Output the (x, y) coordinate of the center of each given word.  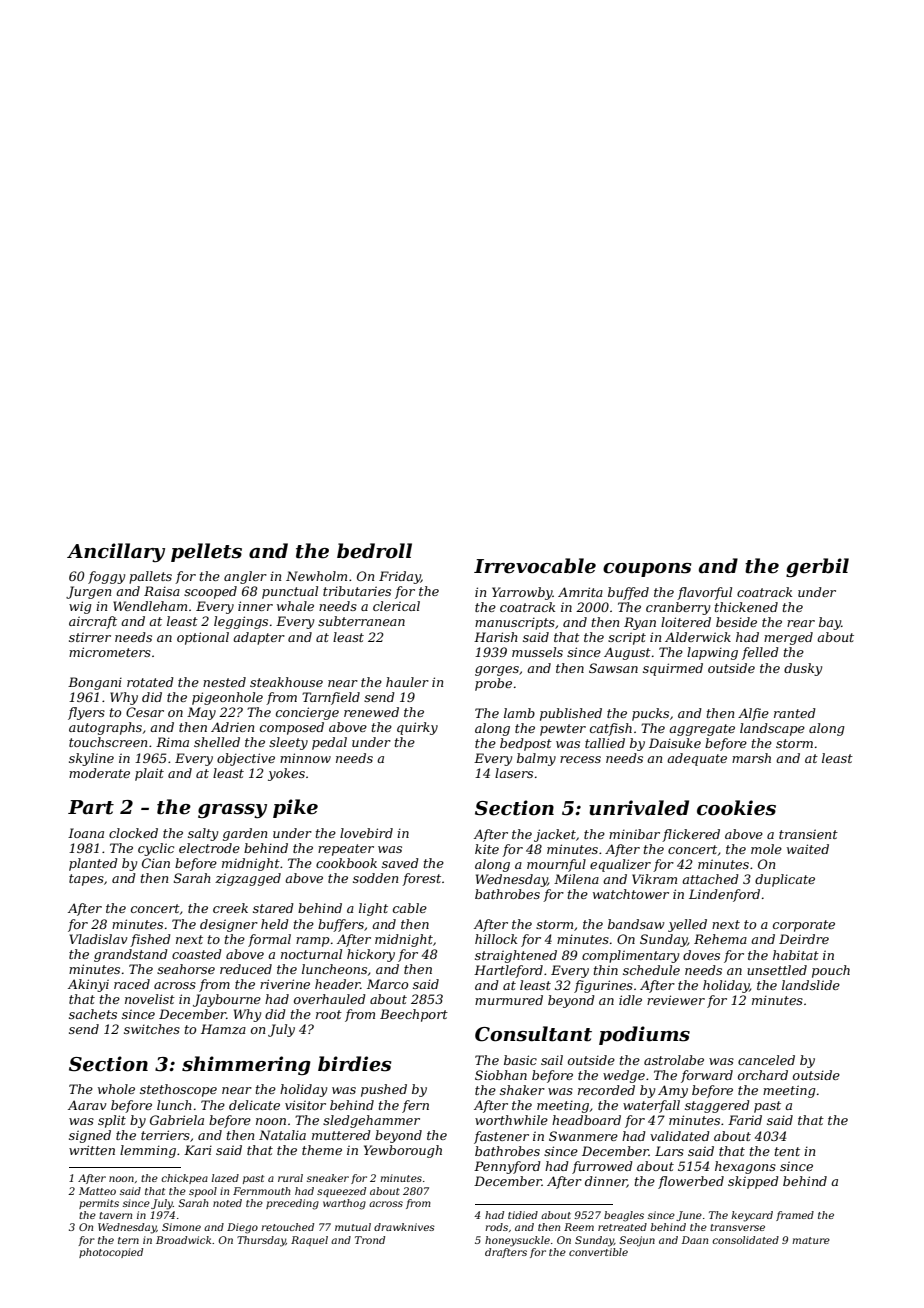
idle (630, 1000)
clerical (396, 606)
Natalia (282, 1135)
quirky (417, 728)
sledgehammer (371, 1121)
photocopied (111, 1253)
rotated (150, 682)
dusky (803, 669)
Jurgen (88, 592)
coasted (197, 954)
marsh (751, 758)
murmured (509, 1000)
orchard (763, 1075)
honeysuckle (517, 1241)
